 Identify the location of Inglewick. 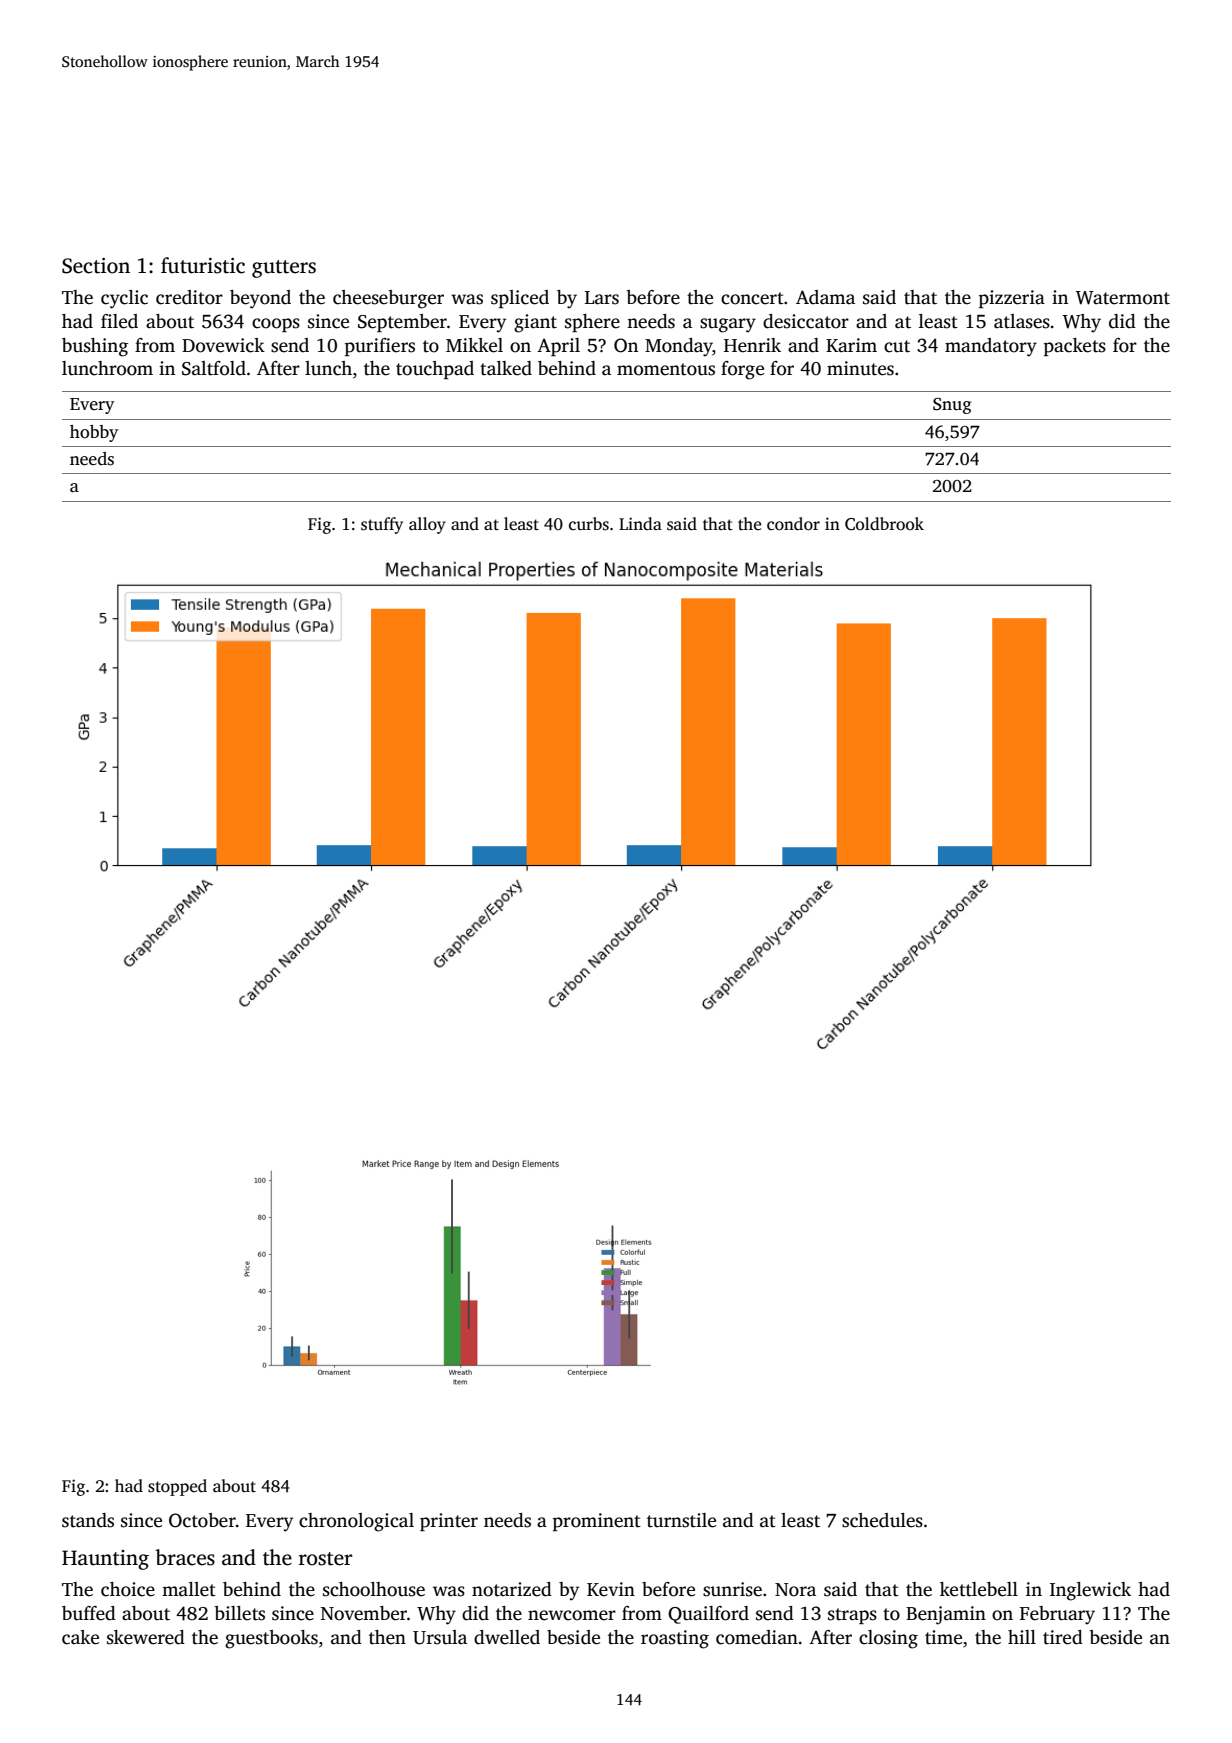
(1090, 1591).
